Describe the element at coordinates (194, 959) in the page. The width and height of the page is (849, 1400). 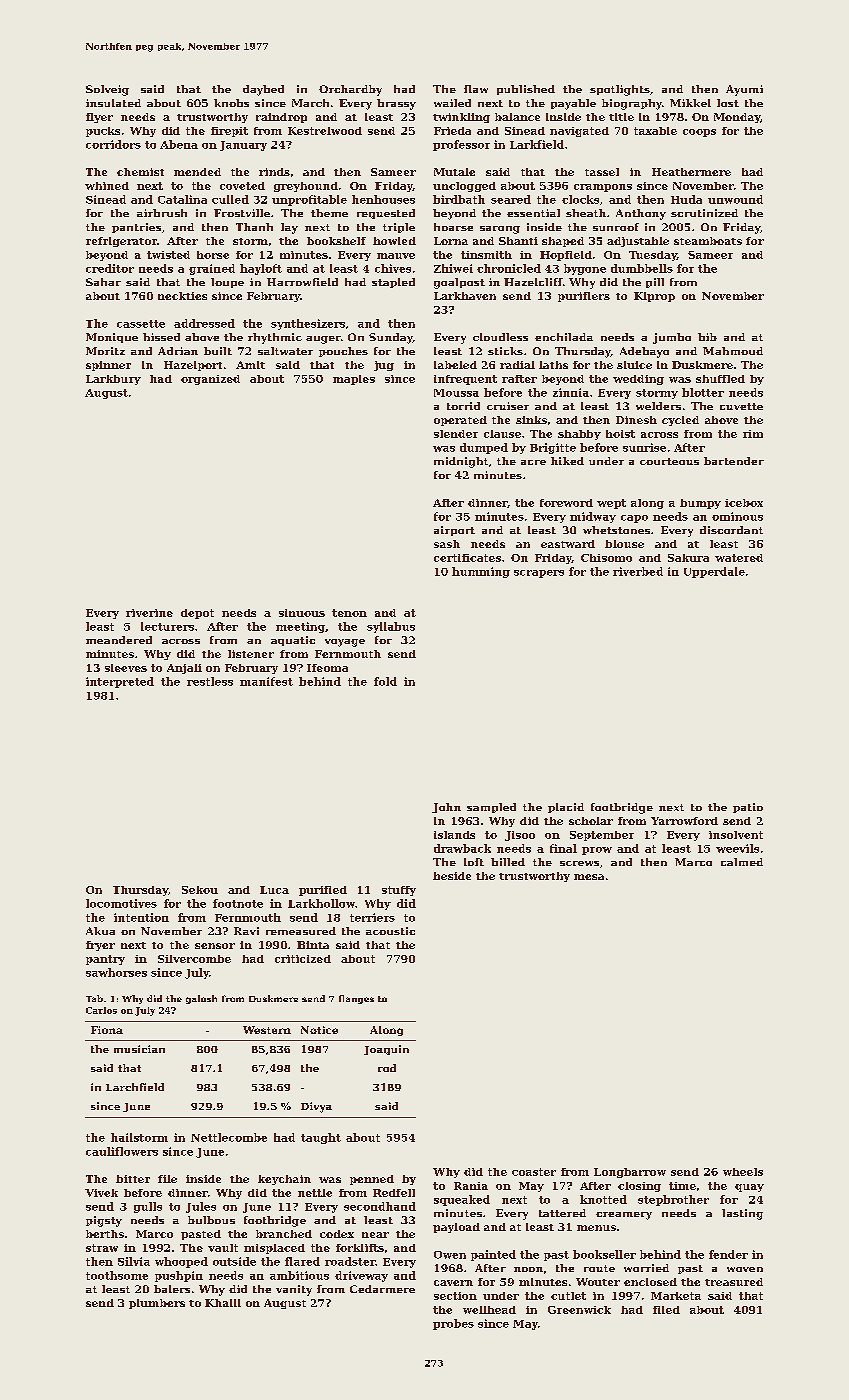
I see `Silvercombe` at that location.
